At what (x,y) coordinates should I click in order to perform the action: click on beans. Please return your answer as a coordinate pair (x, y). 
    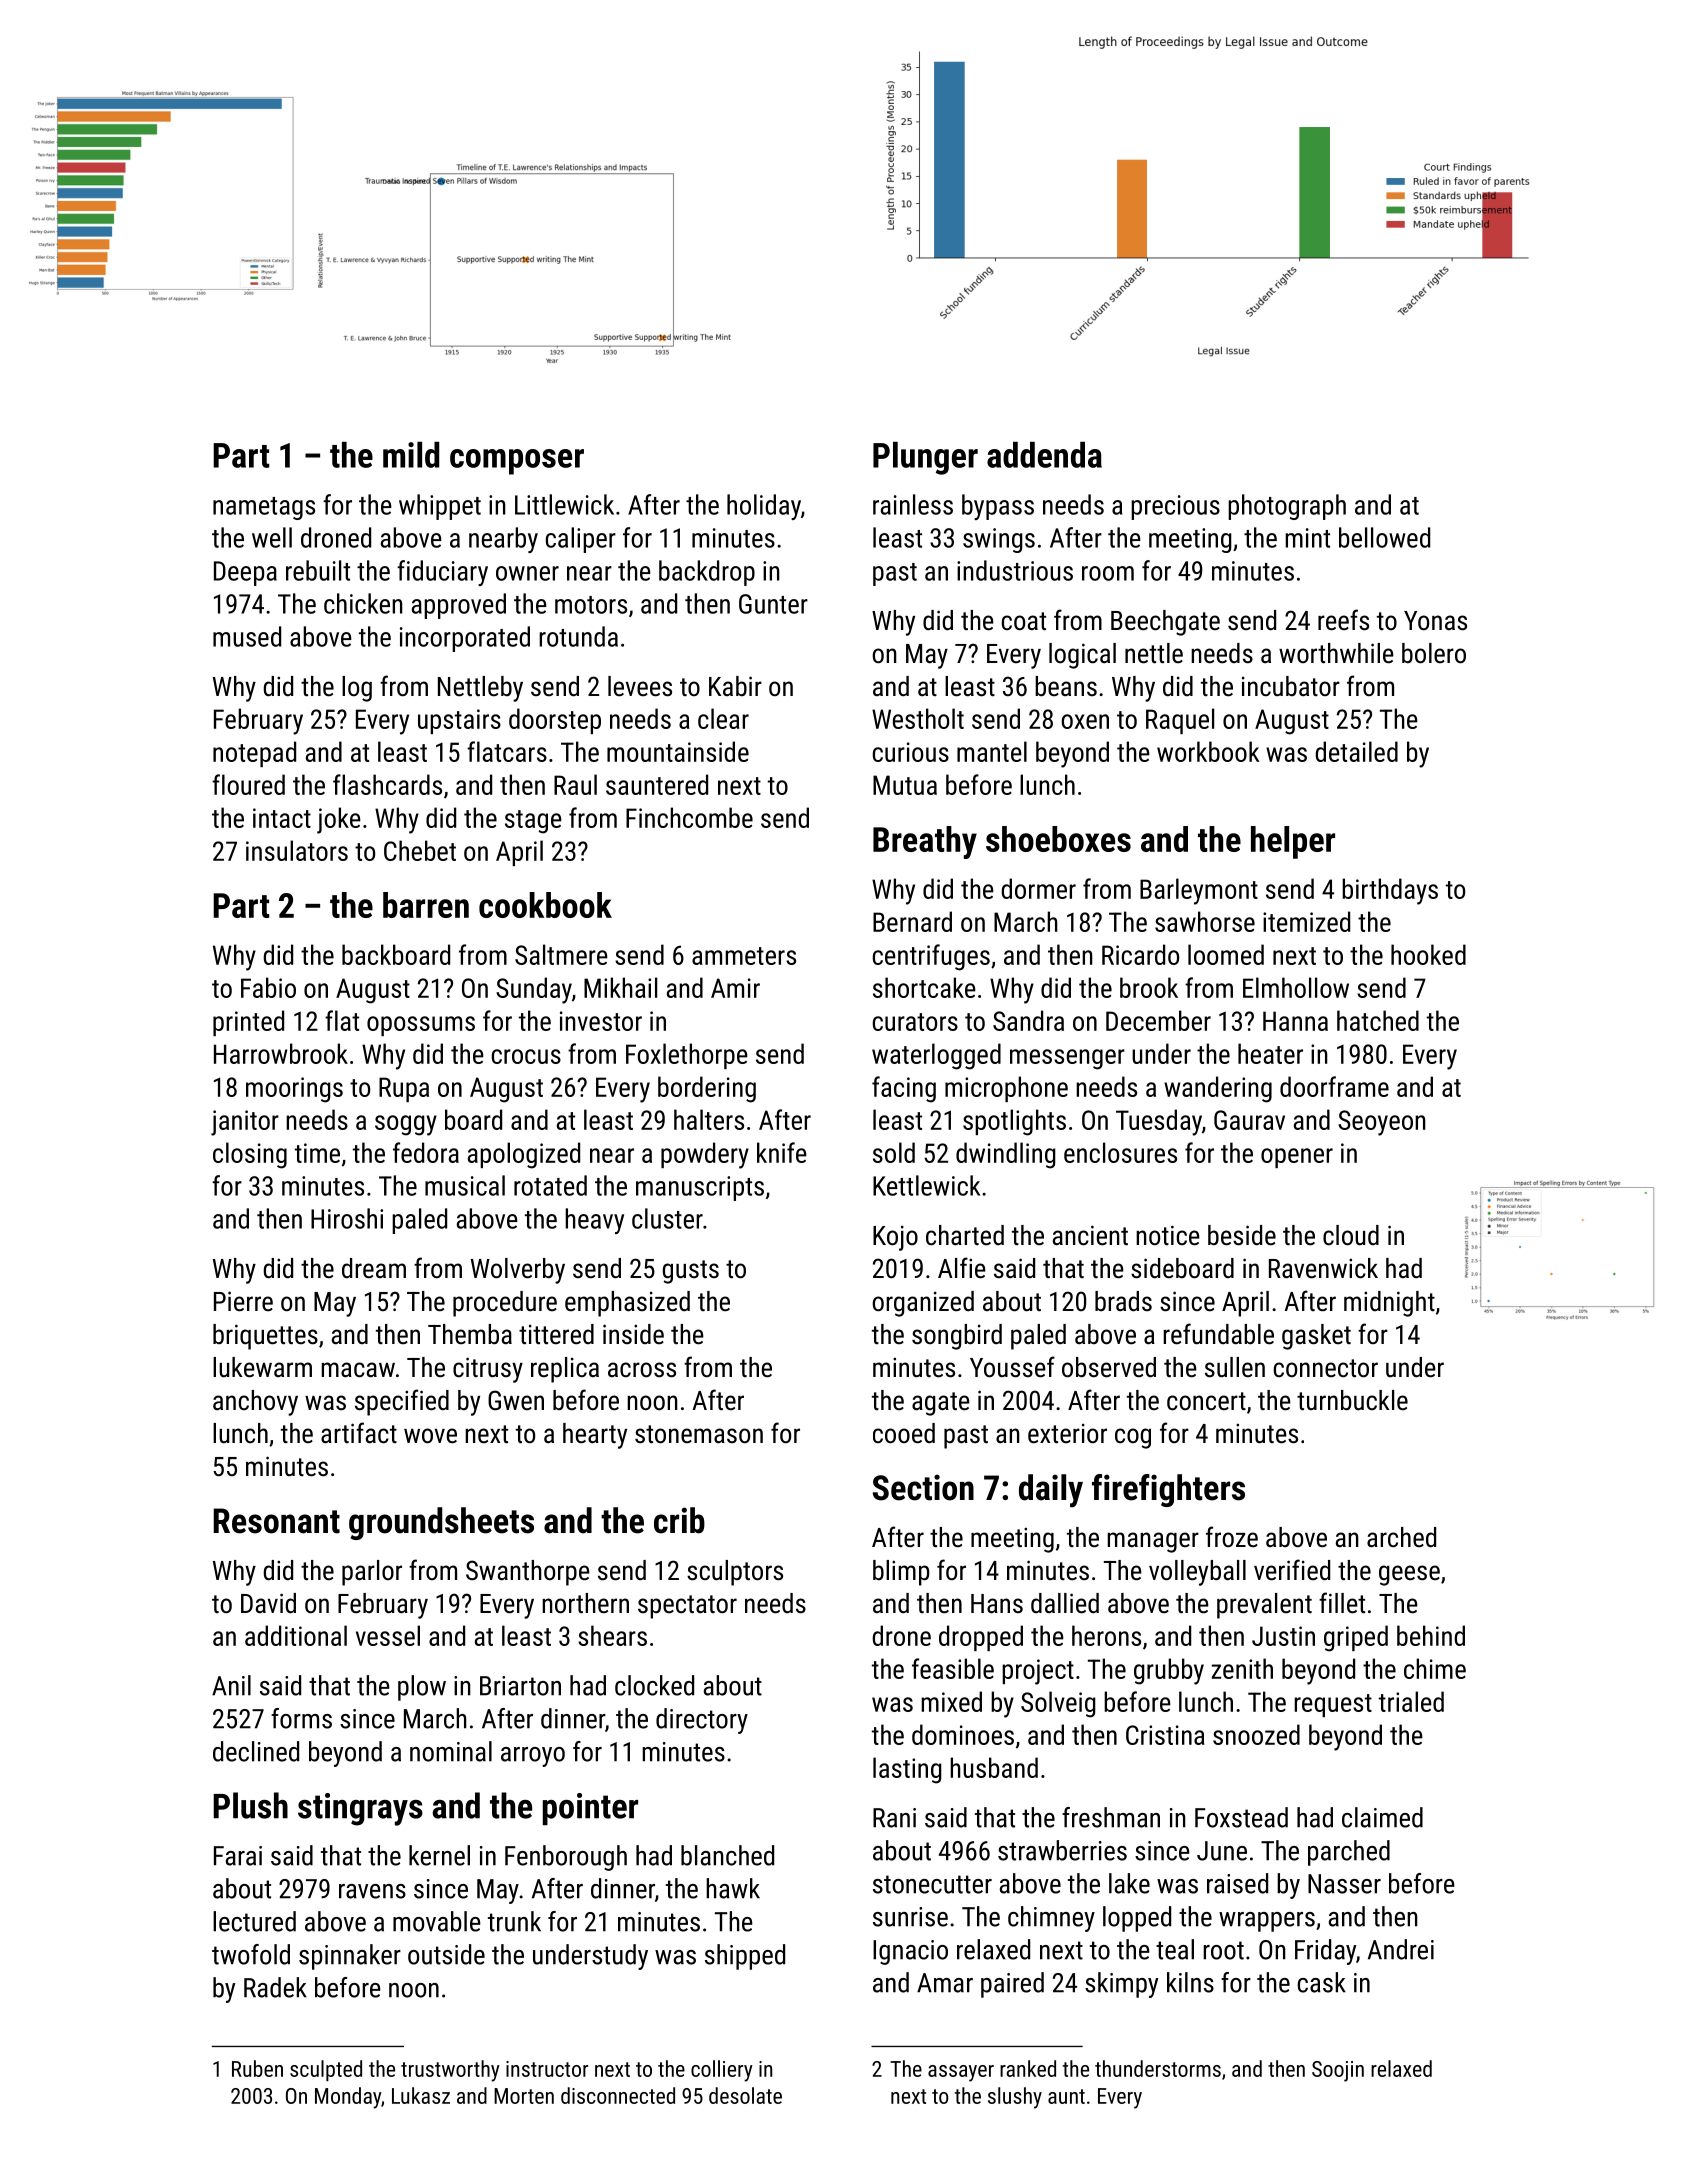
    Looking at the image, I should click on (1066, 686).
